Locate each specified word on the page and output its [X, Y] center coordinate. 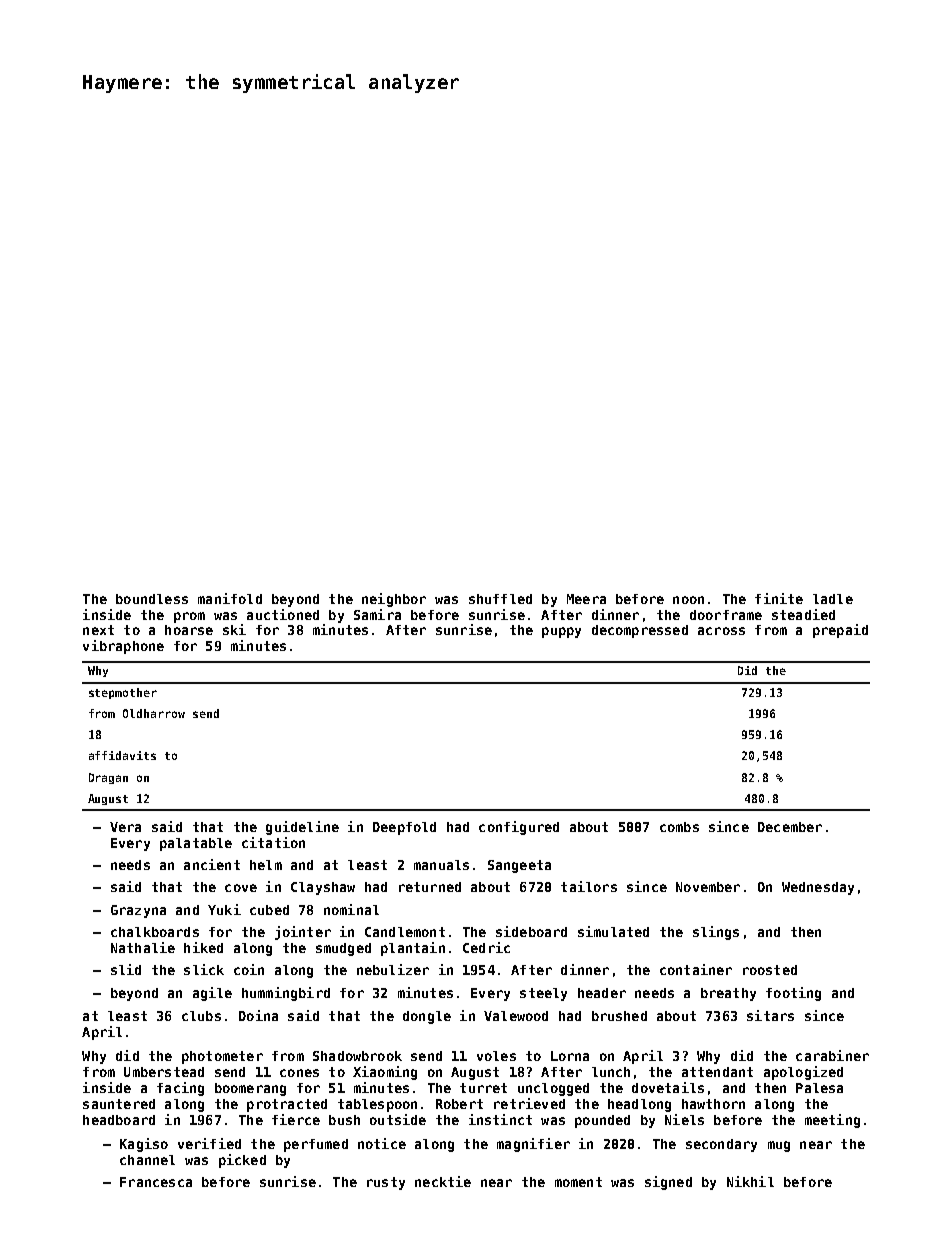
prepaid [840, 631]
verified [209, 1143]
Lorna [570, 1056]
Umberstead [164, 1072]
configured [519, 828]
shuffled [500, 599]
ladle [833, 599]
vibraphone [123, 647]
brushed [619, 1016]
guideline [302, 828]
